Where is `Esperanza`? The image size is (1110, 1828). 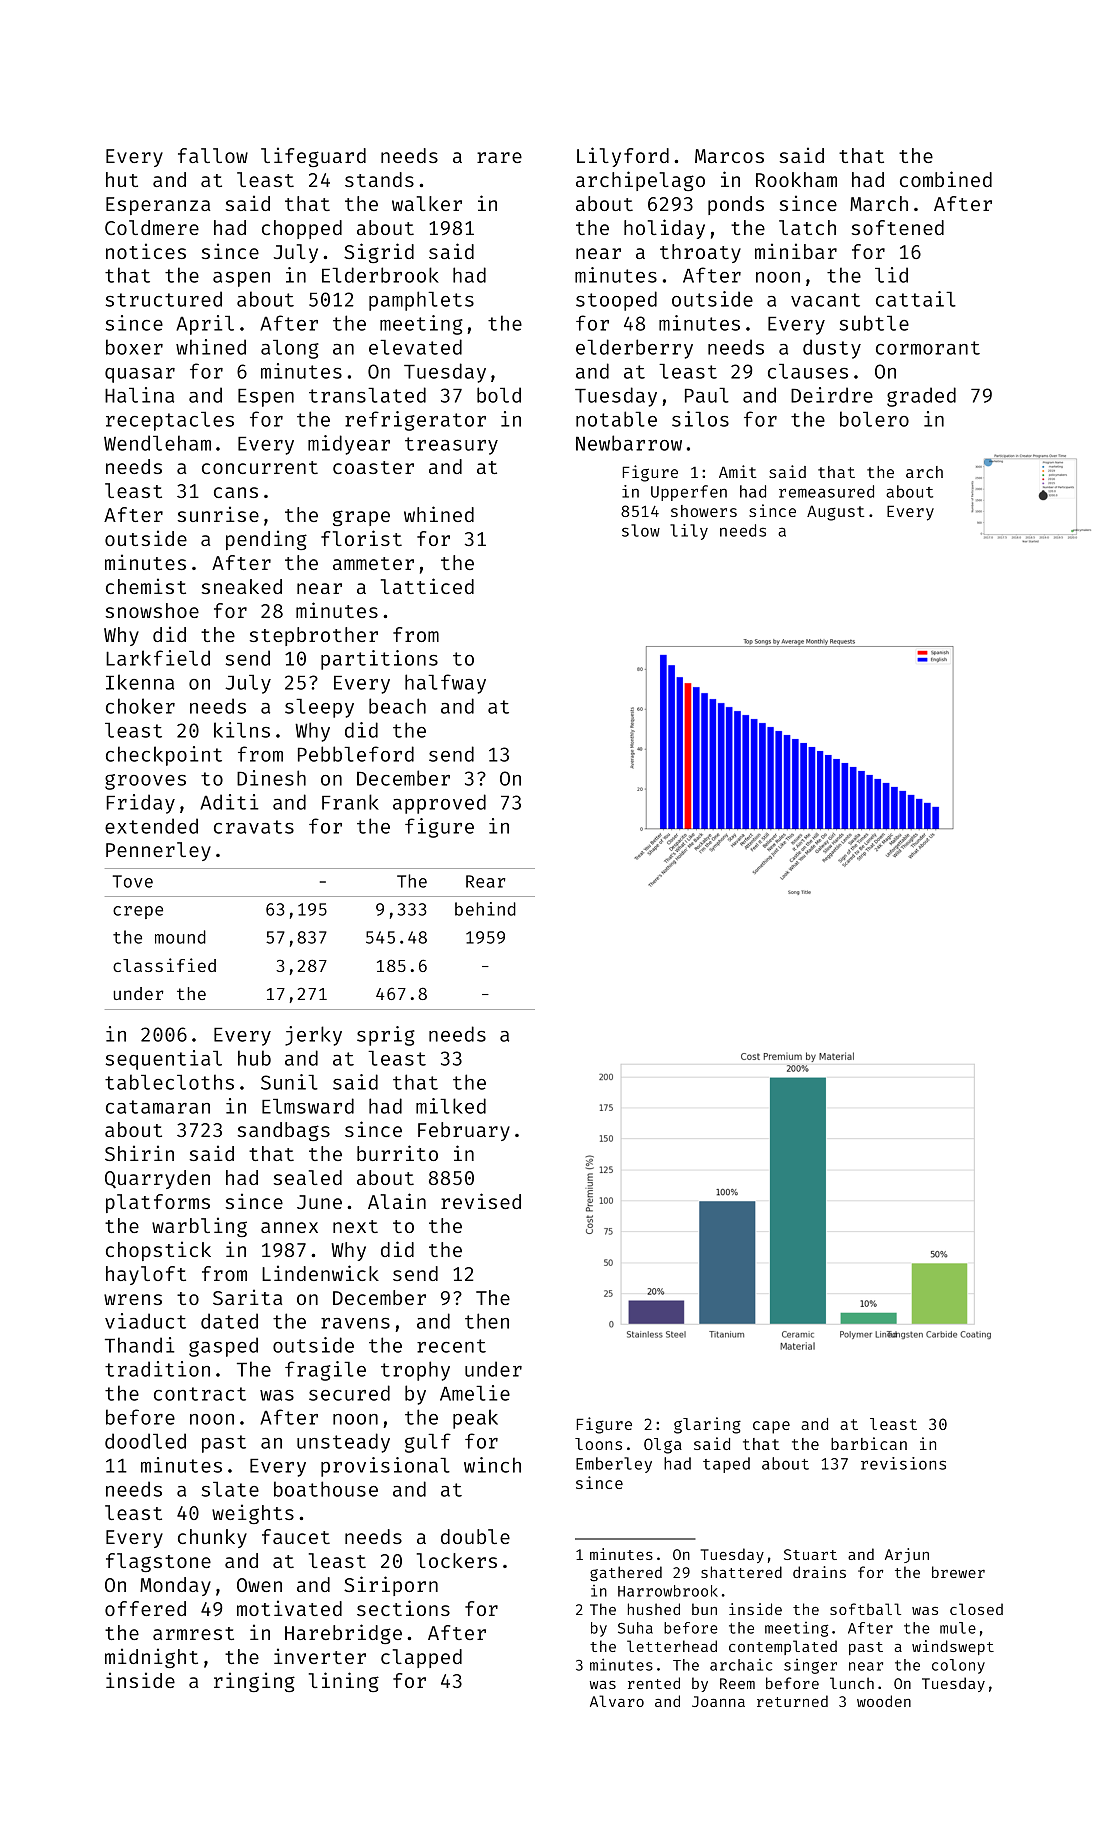
Esperanza is located at coordinates (158, 206).
